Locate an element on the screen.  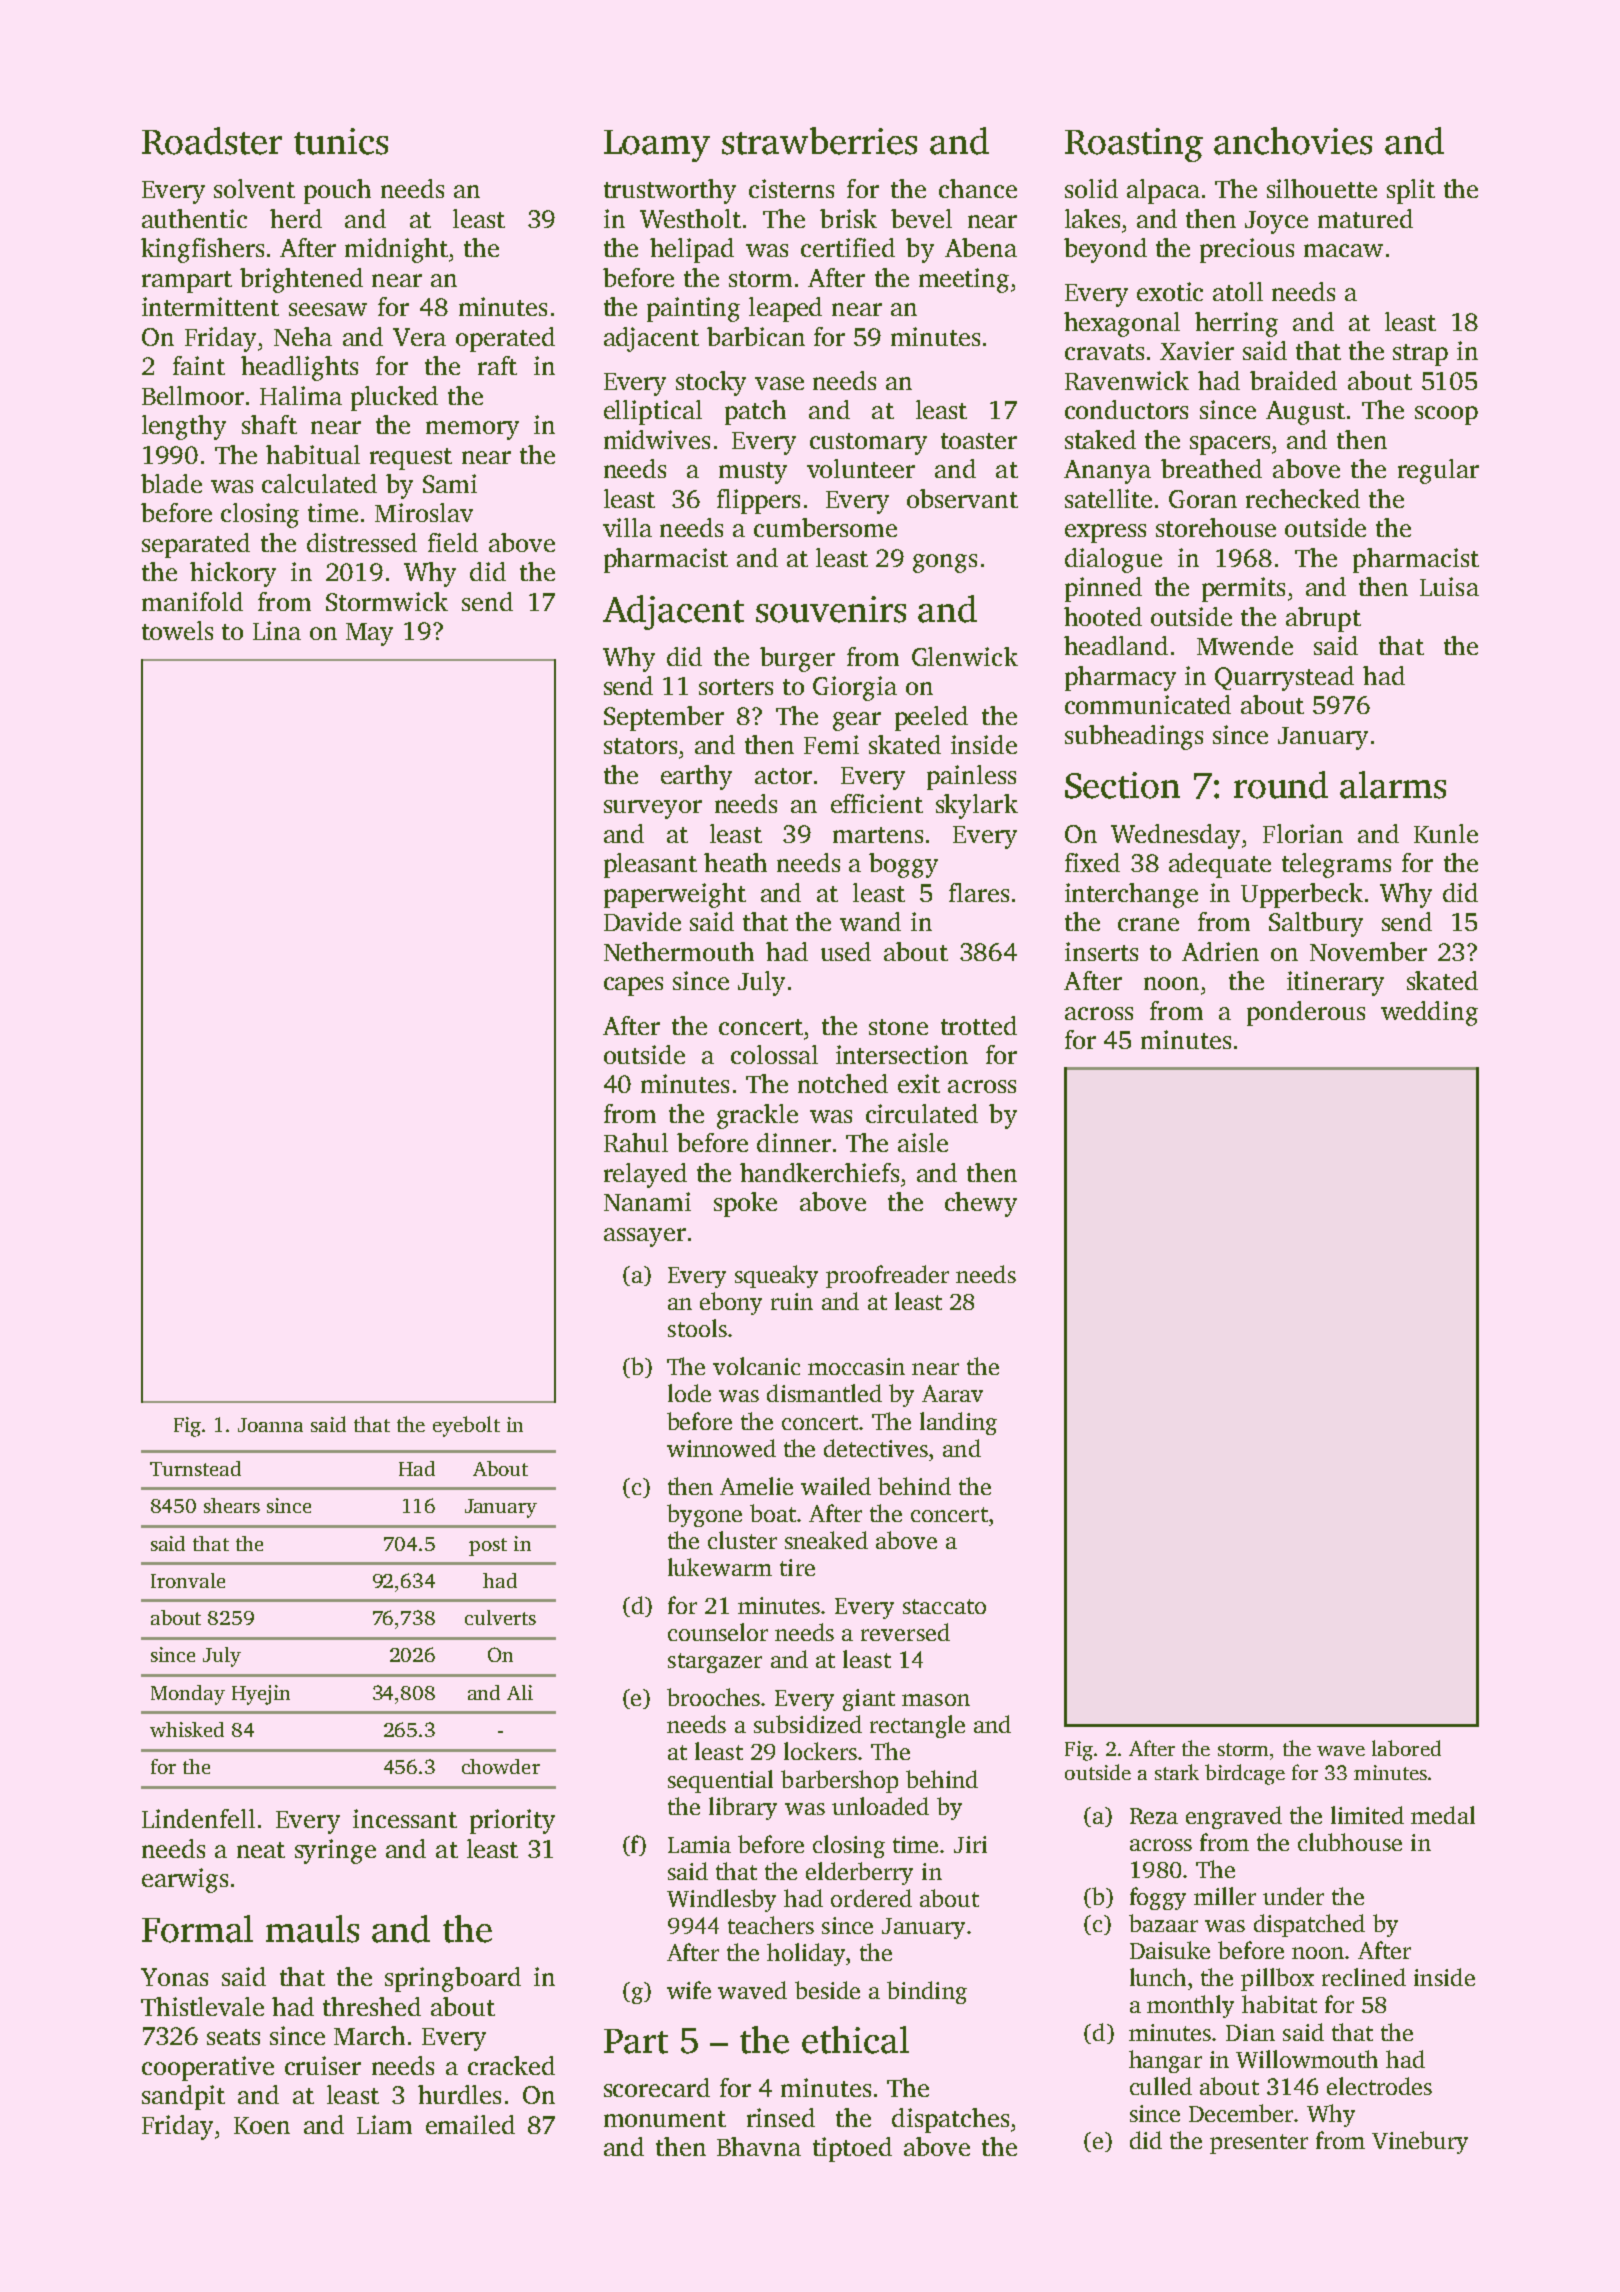
wailed is located at coordinates (836, 1486).
